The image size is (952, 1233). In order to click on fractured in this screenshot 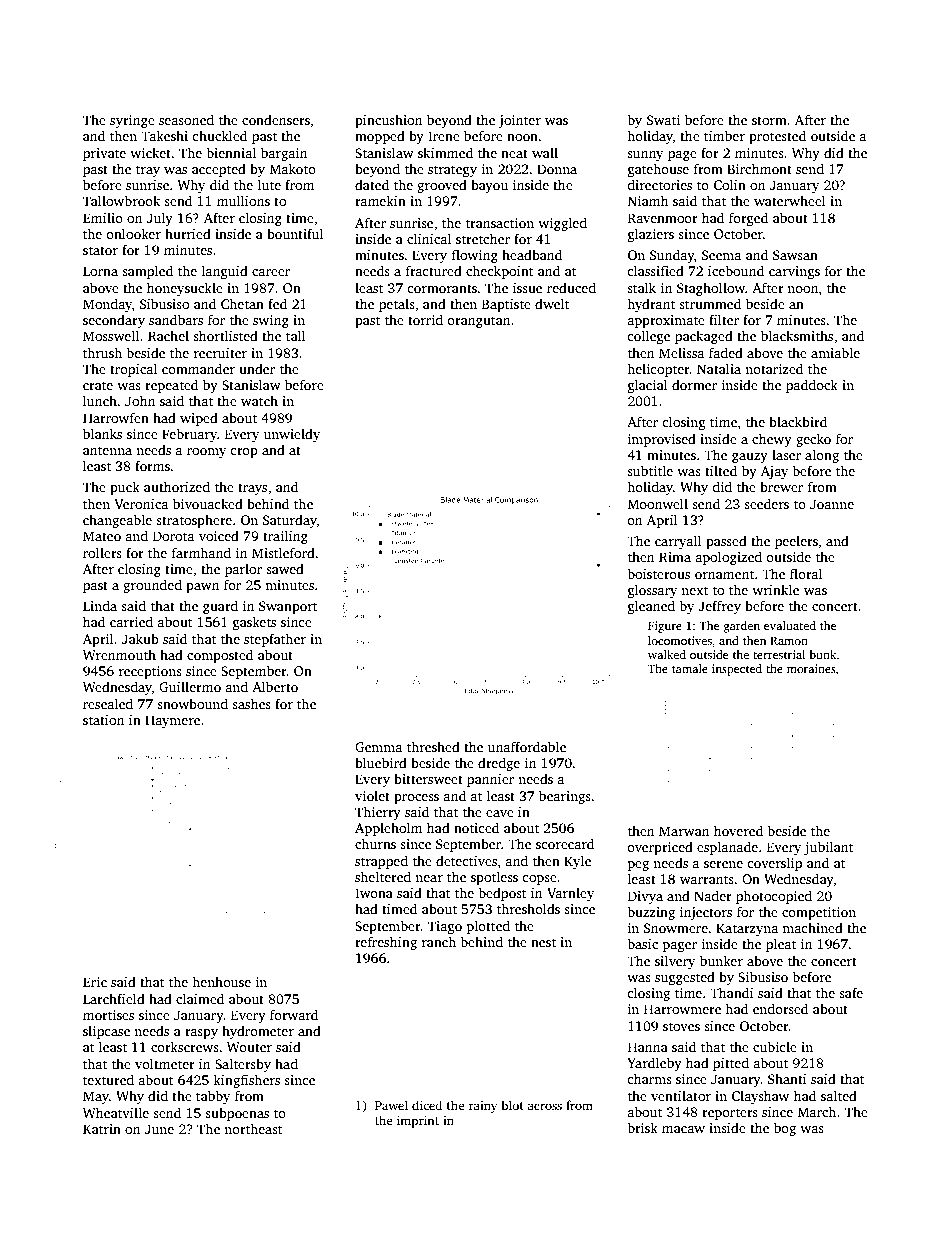, I will do `click(434, 270)`.
